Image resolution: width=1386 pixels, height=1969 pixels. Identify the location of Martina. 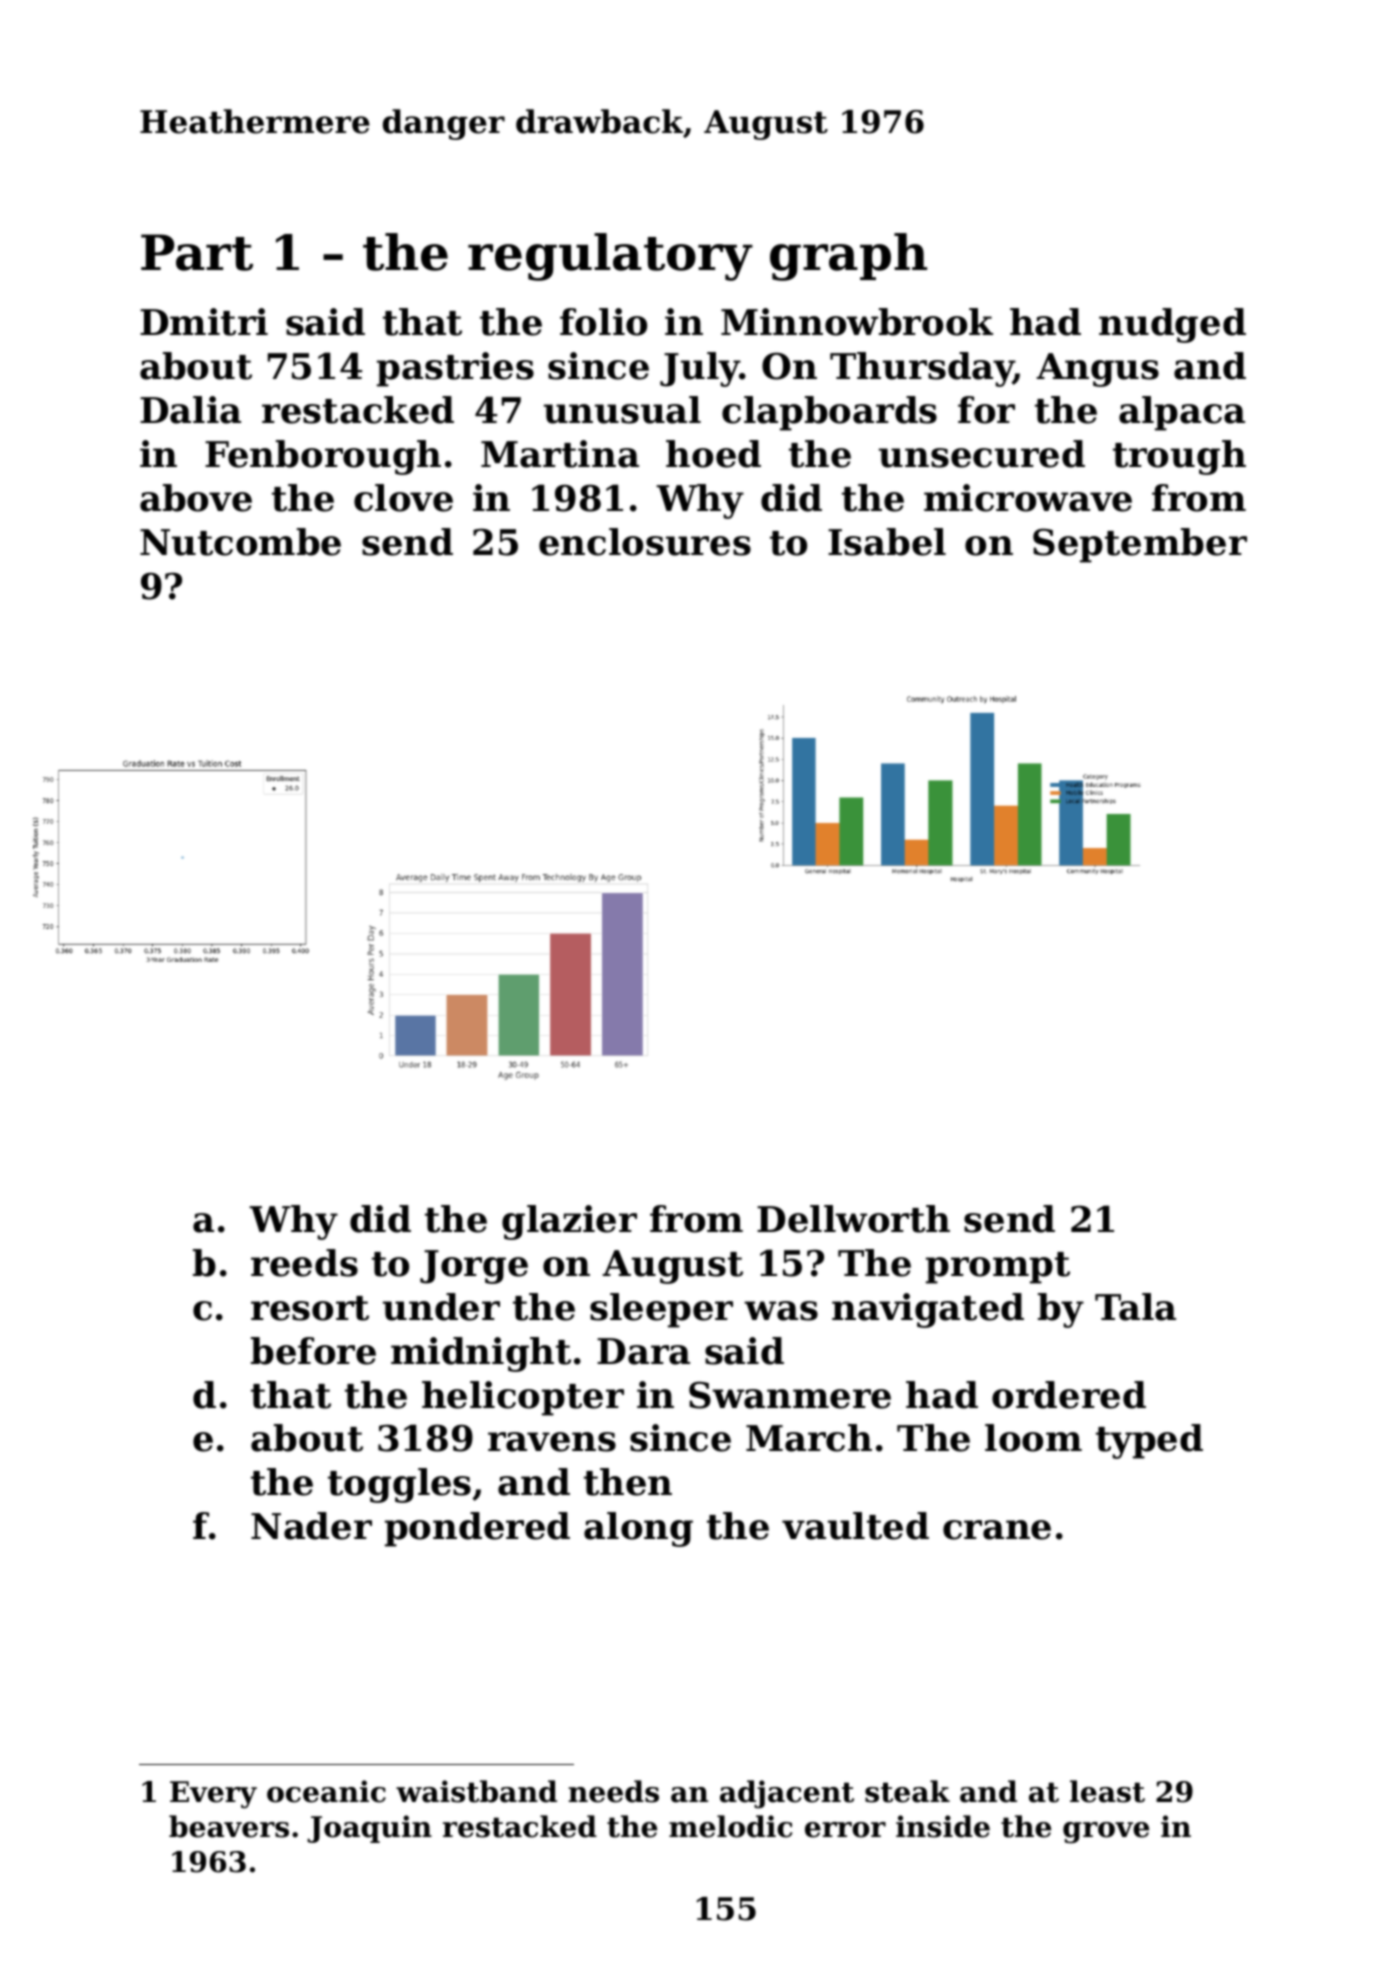
(560, 454).
